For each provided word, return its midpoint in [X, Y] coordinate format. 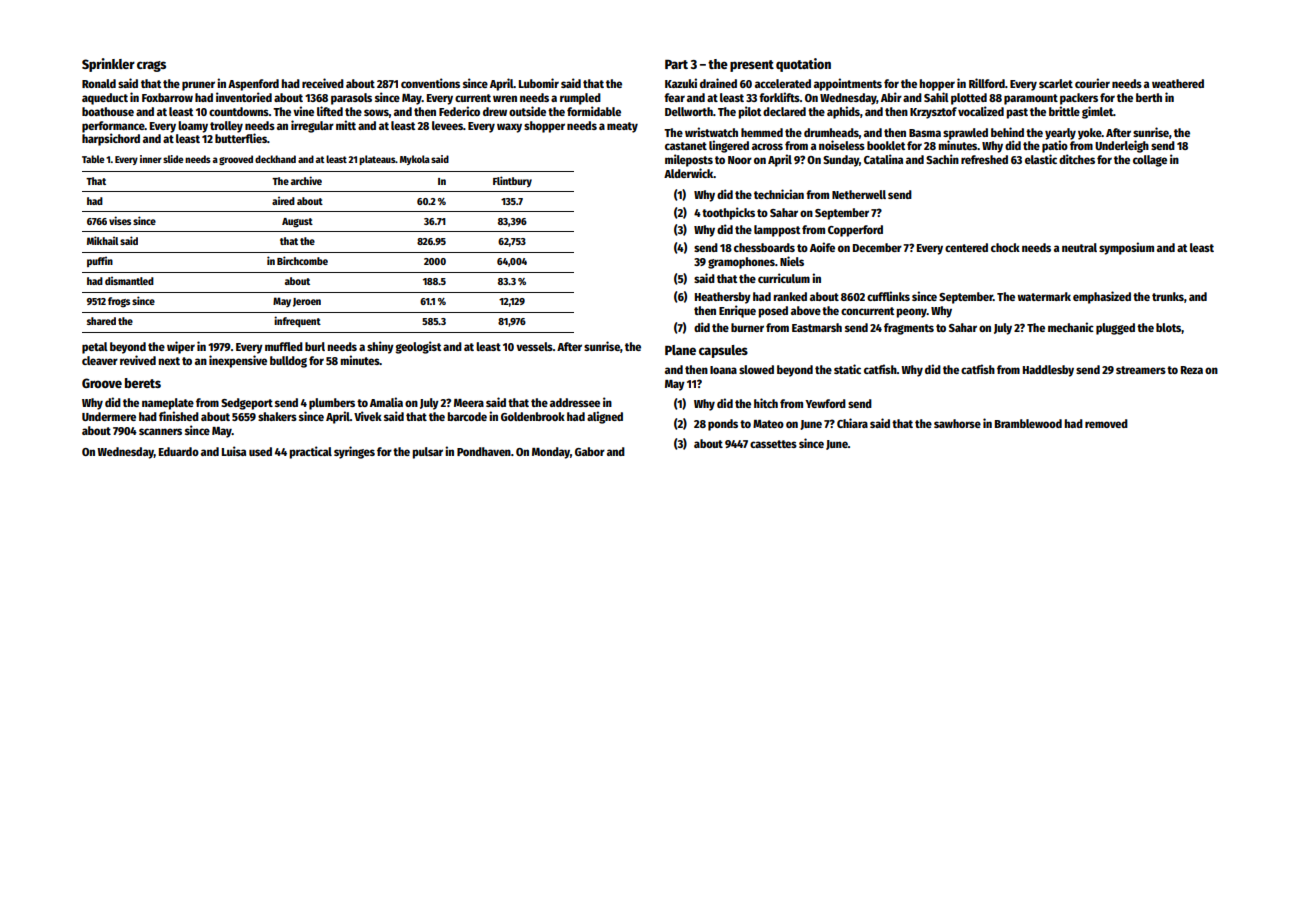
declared [784, 111]
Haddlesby [1048, 371]
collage [1150, 161]
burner [747, 327]
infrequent [297, 321]
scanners [160, 431]
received [323, 83]
